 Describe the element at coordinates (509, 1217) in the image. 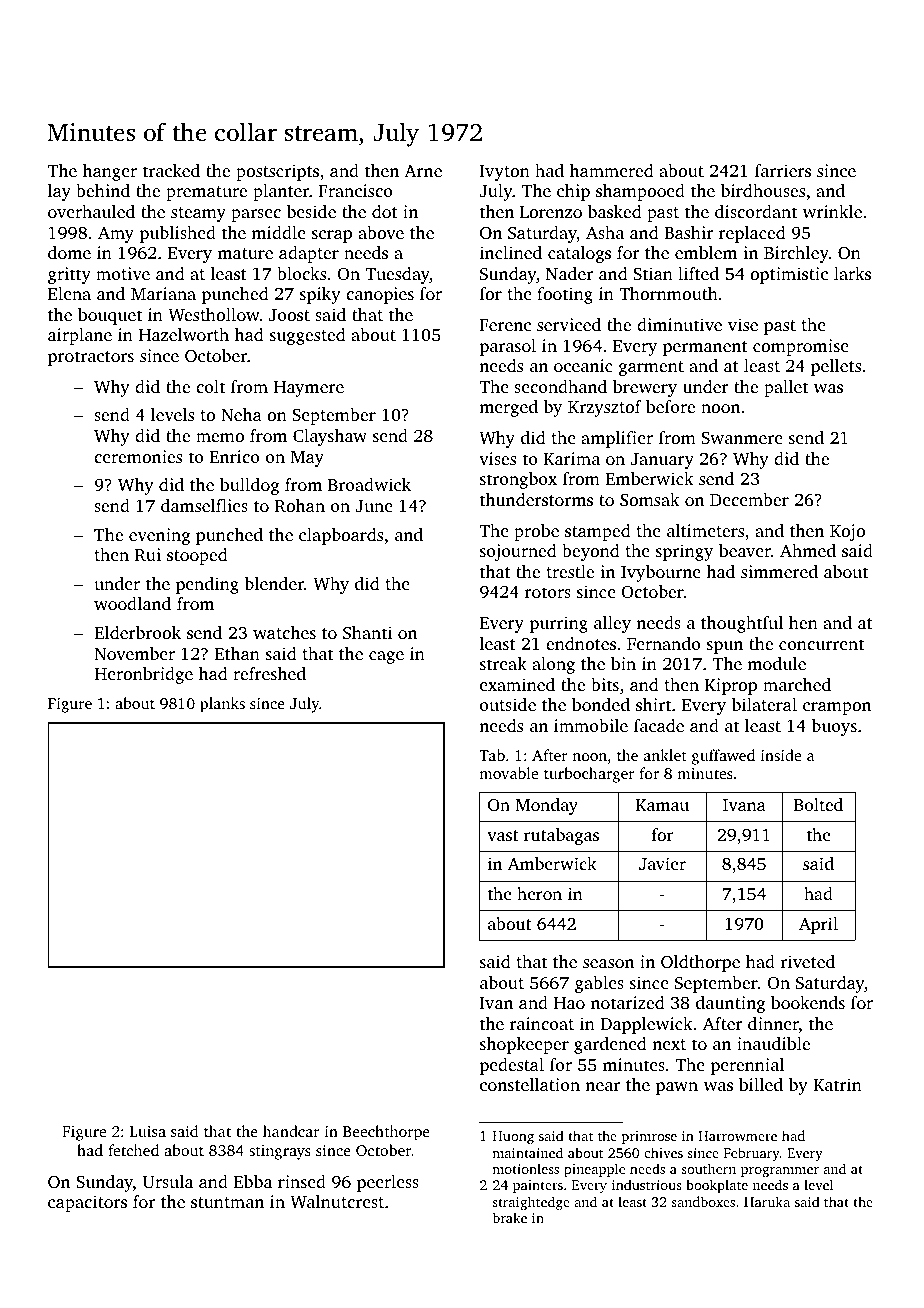

I see `brake` at that location.
